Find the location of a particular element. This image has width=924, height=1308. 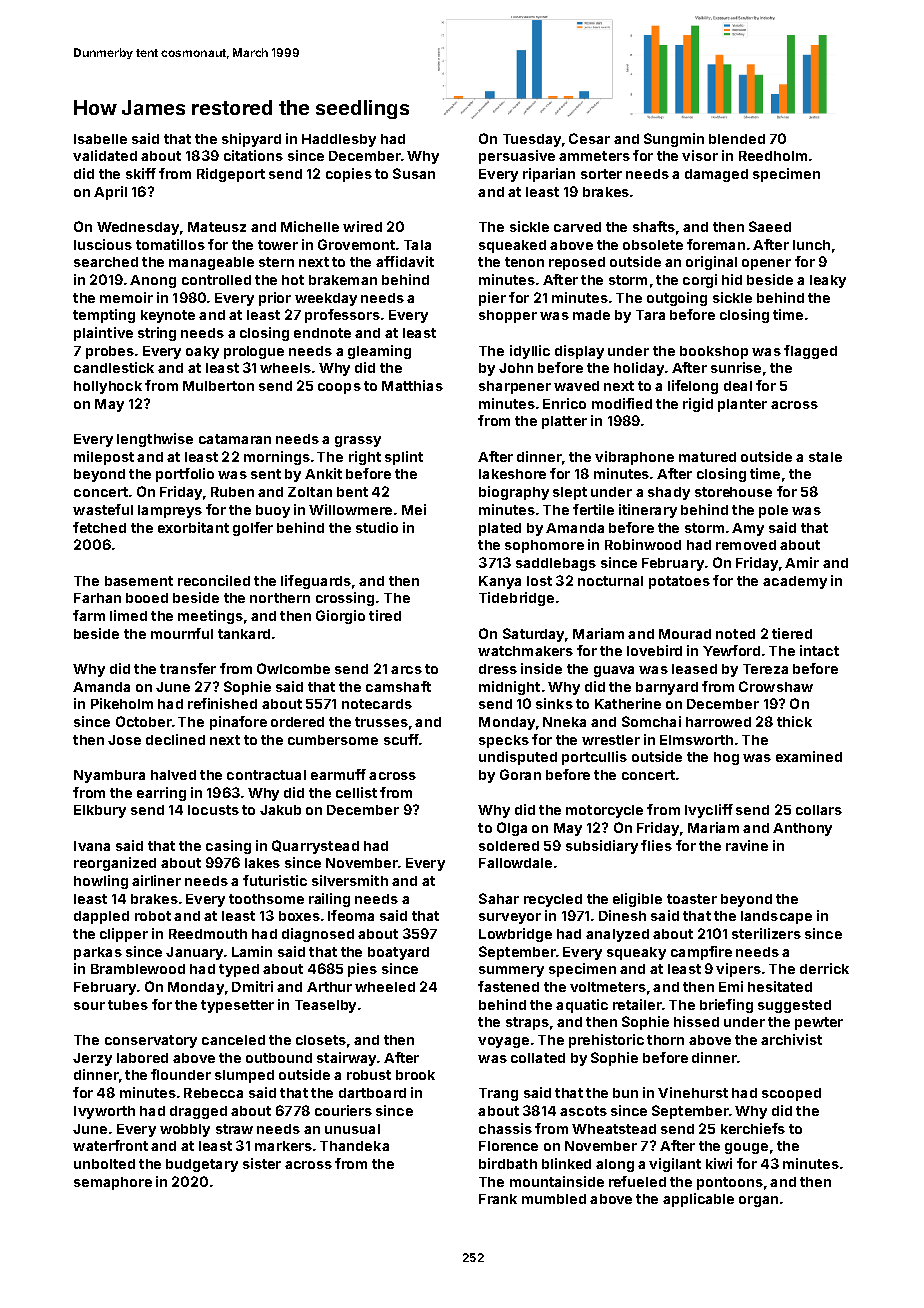

budgetary is located at coordinates (202, 1165).
